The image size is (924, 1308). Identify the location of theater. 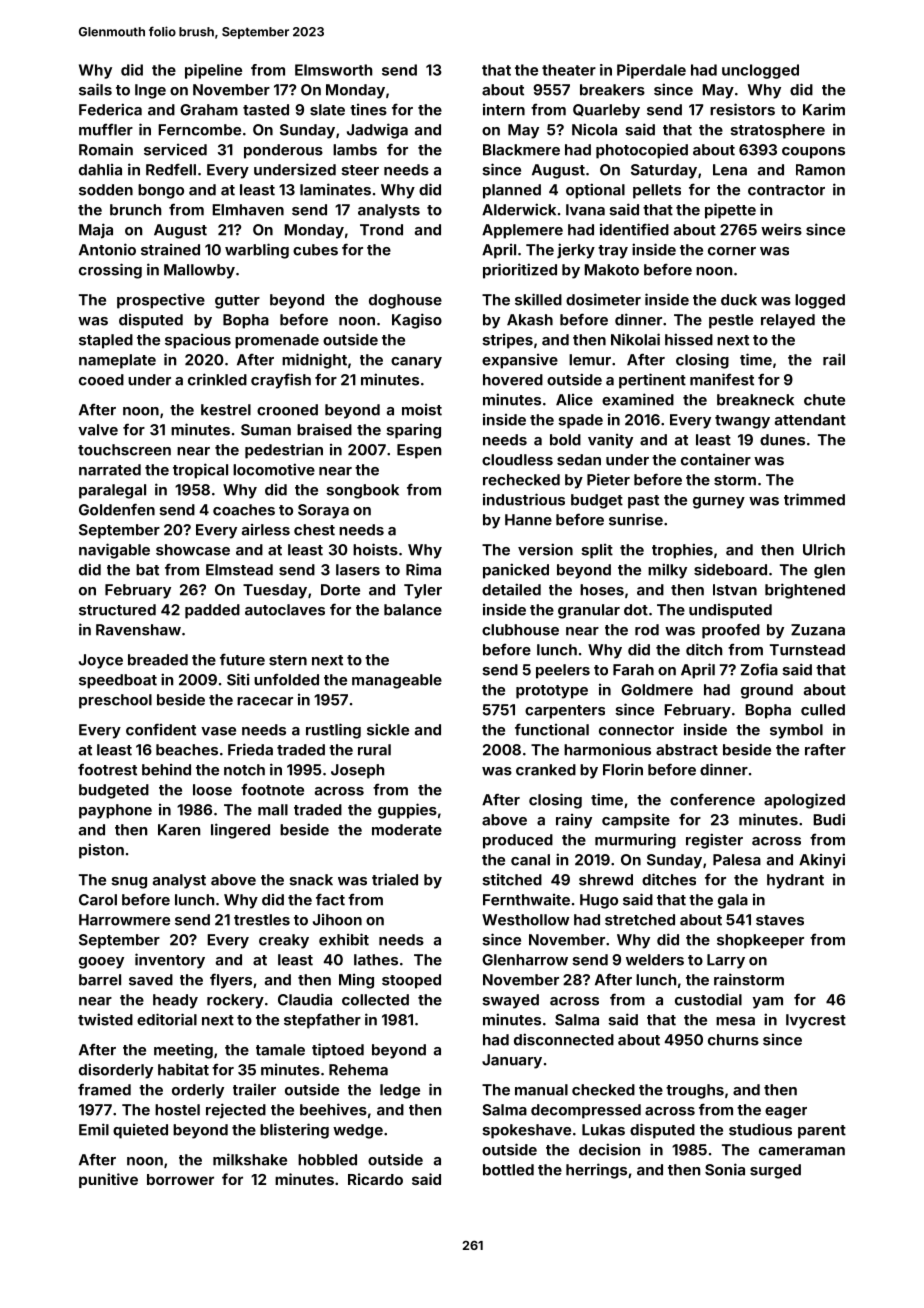
(569, 70).
